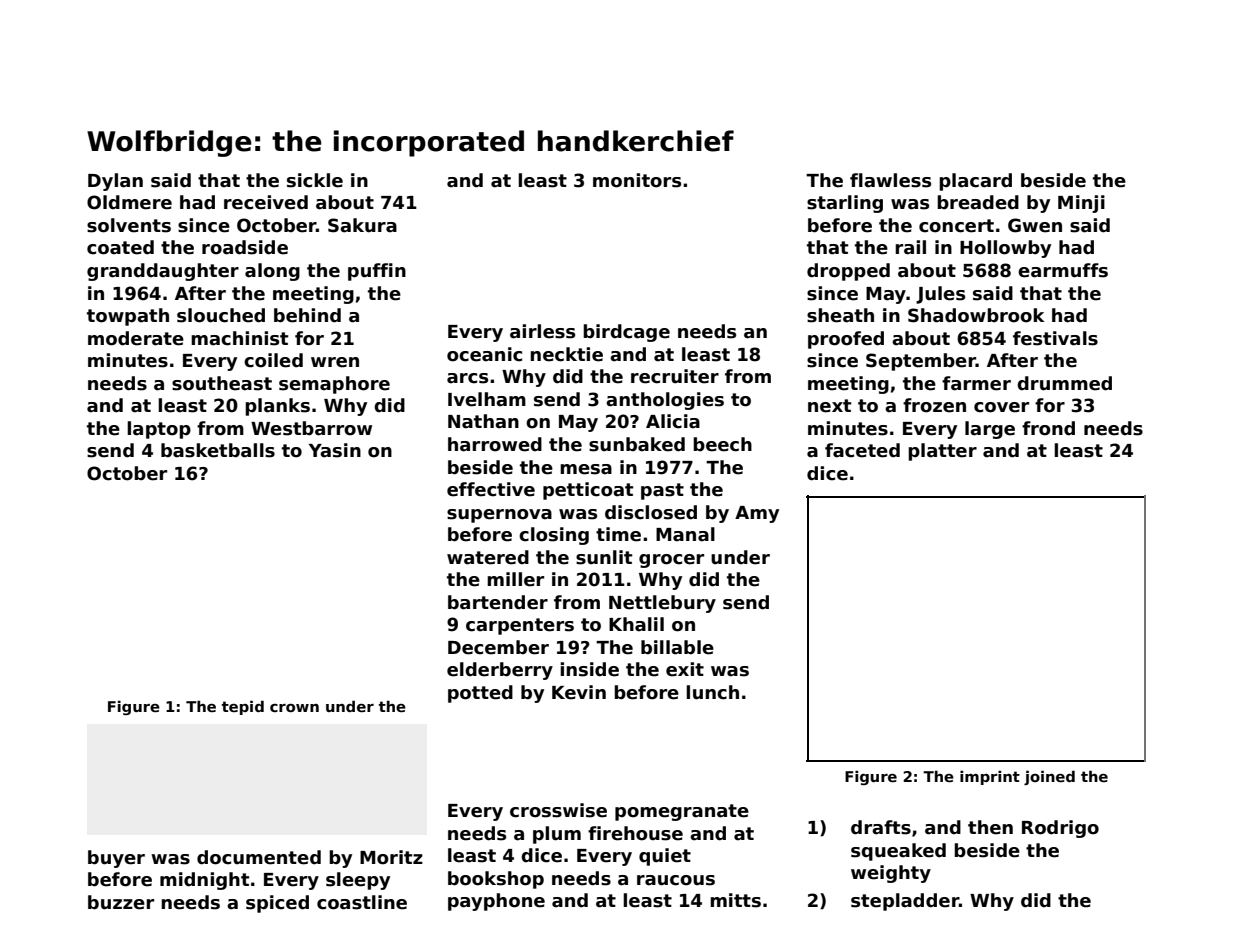  What do you see at coordinates (266, 202) in the document?
I see `received` at bounding box center [266, 202].
